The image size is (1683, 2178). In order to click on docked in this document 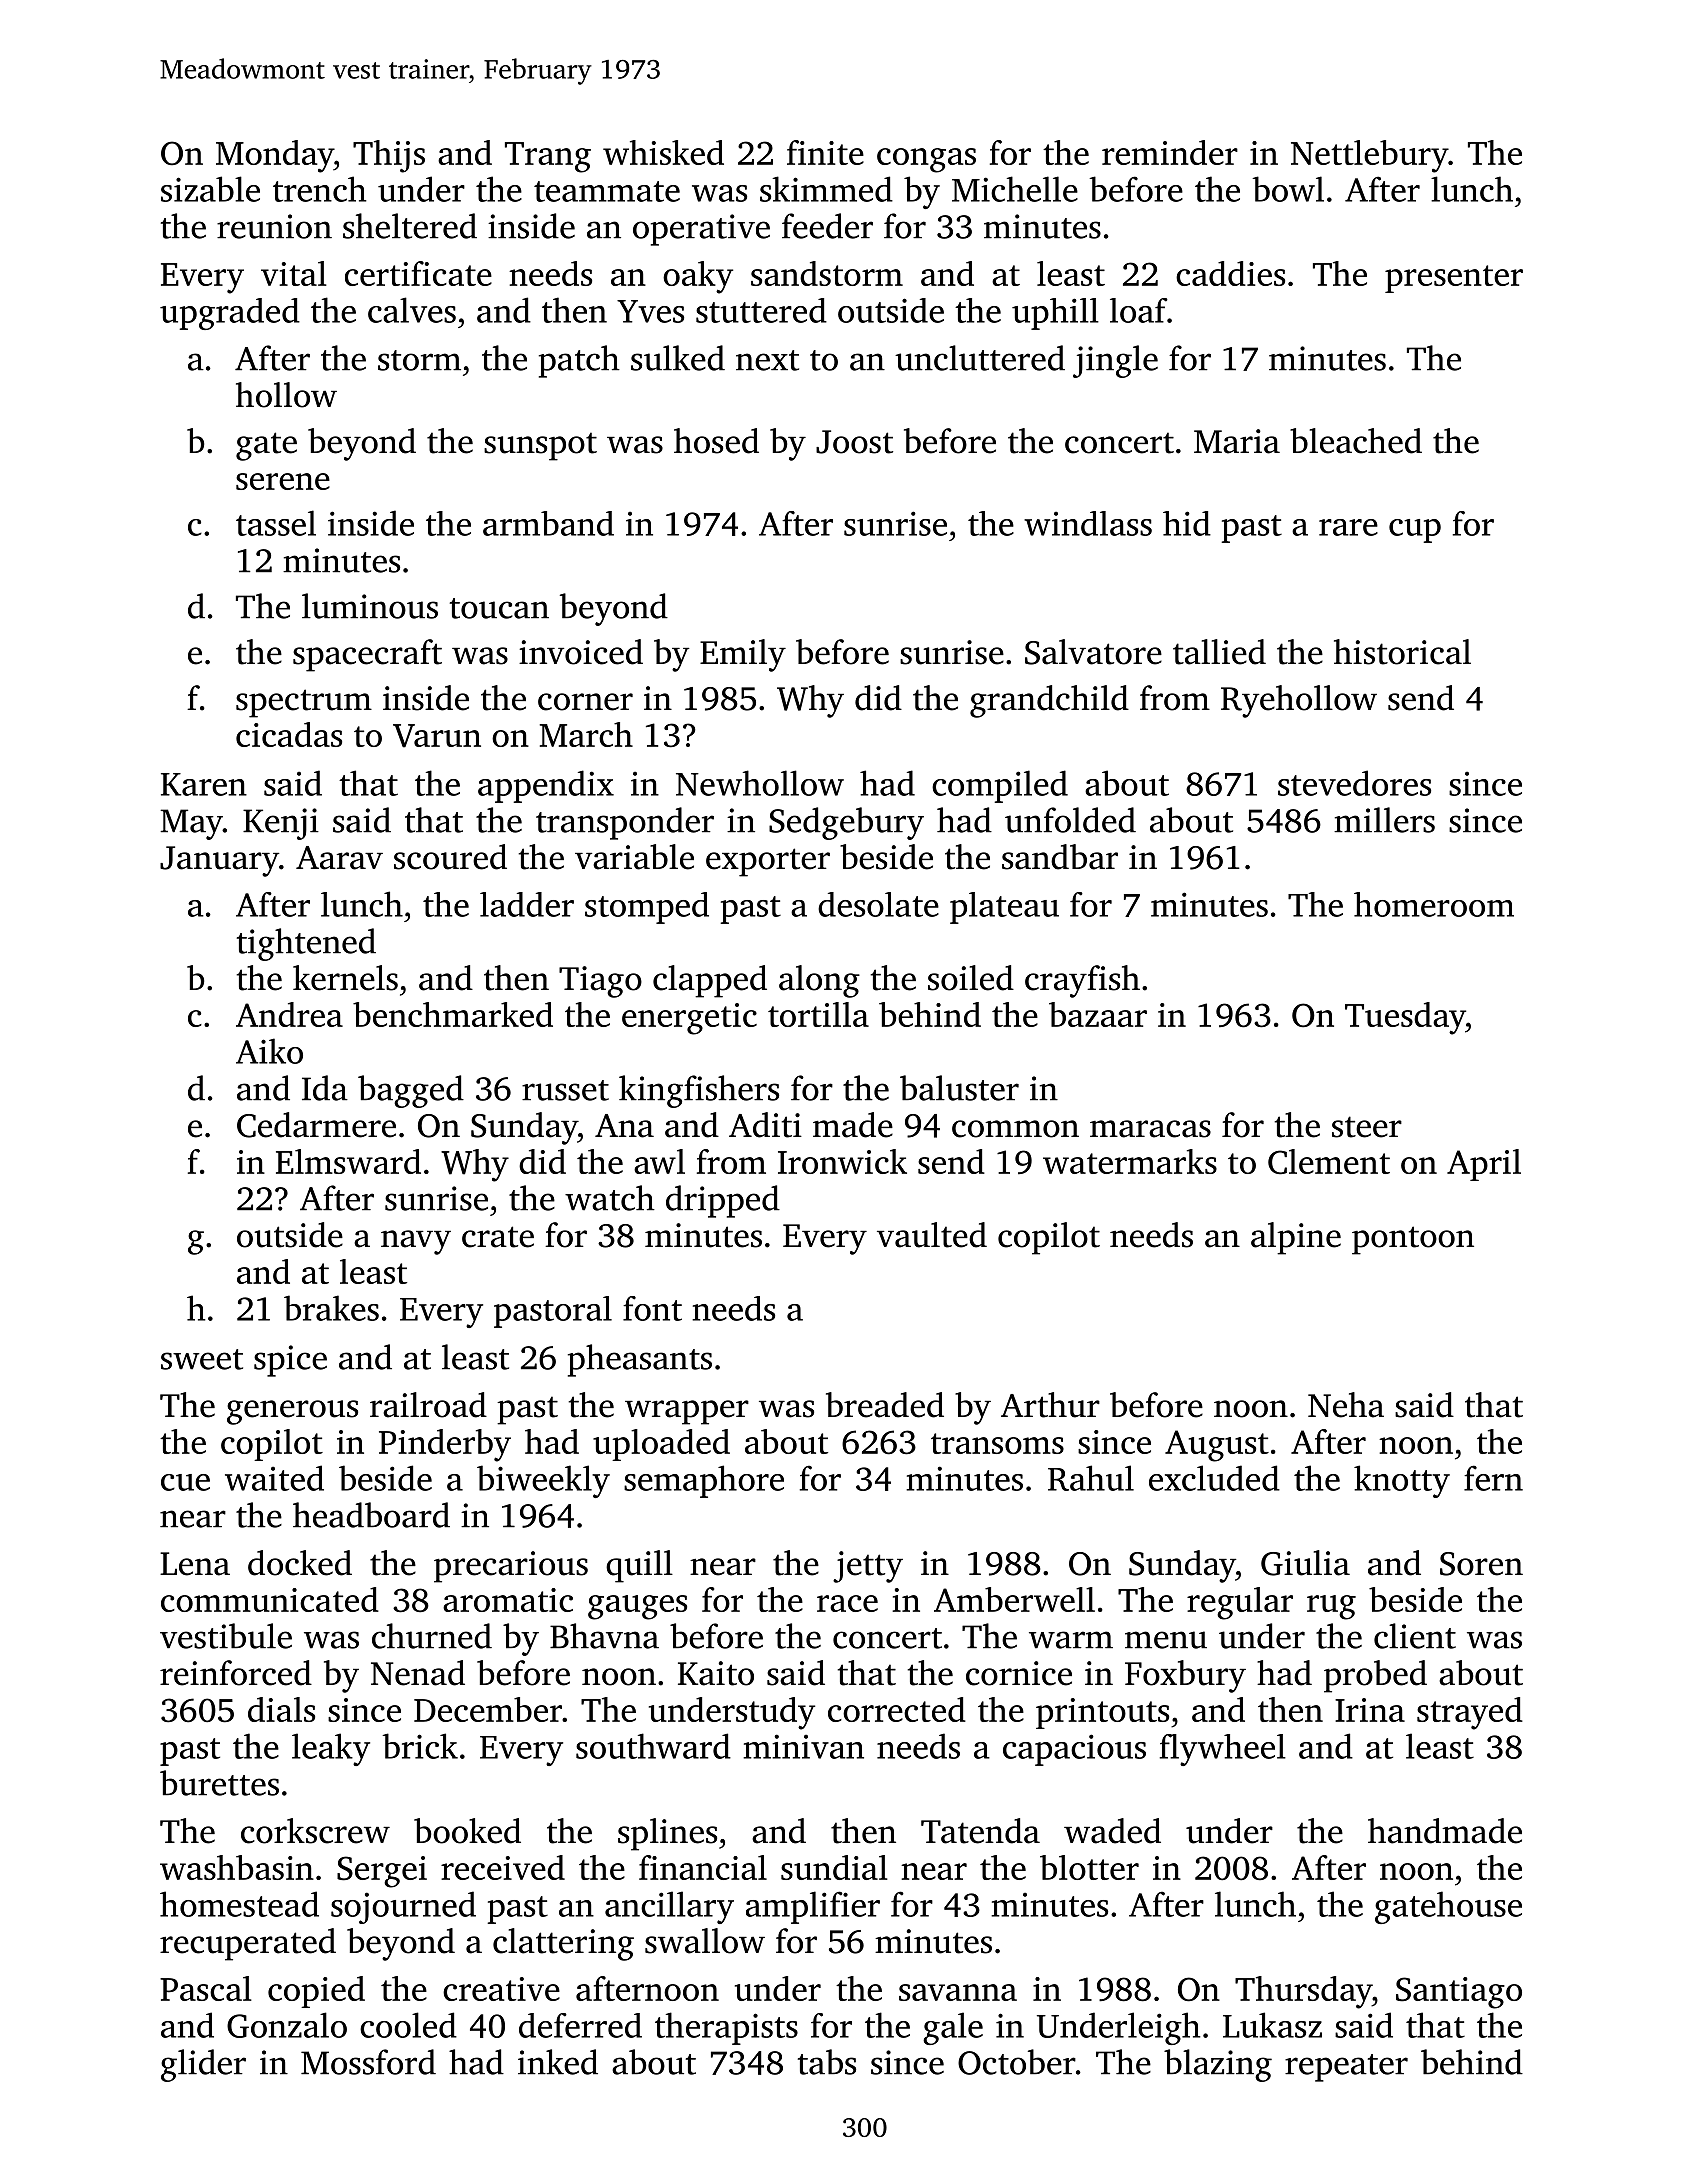, I will do `click(300, 1563)`.
